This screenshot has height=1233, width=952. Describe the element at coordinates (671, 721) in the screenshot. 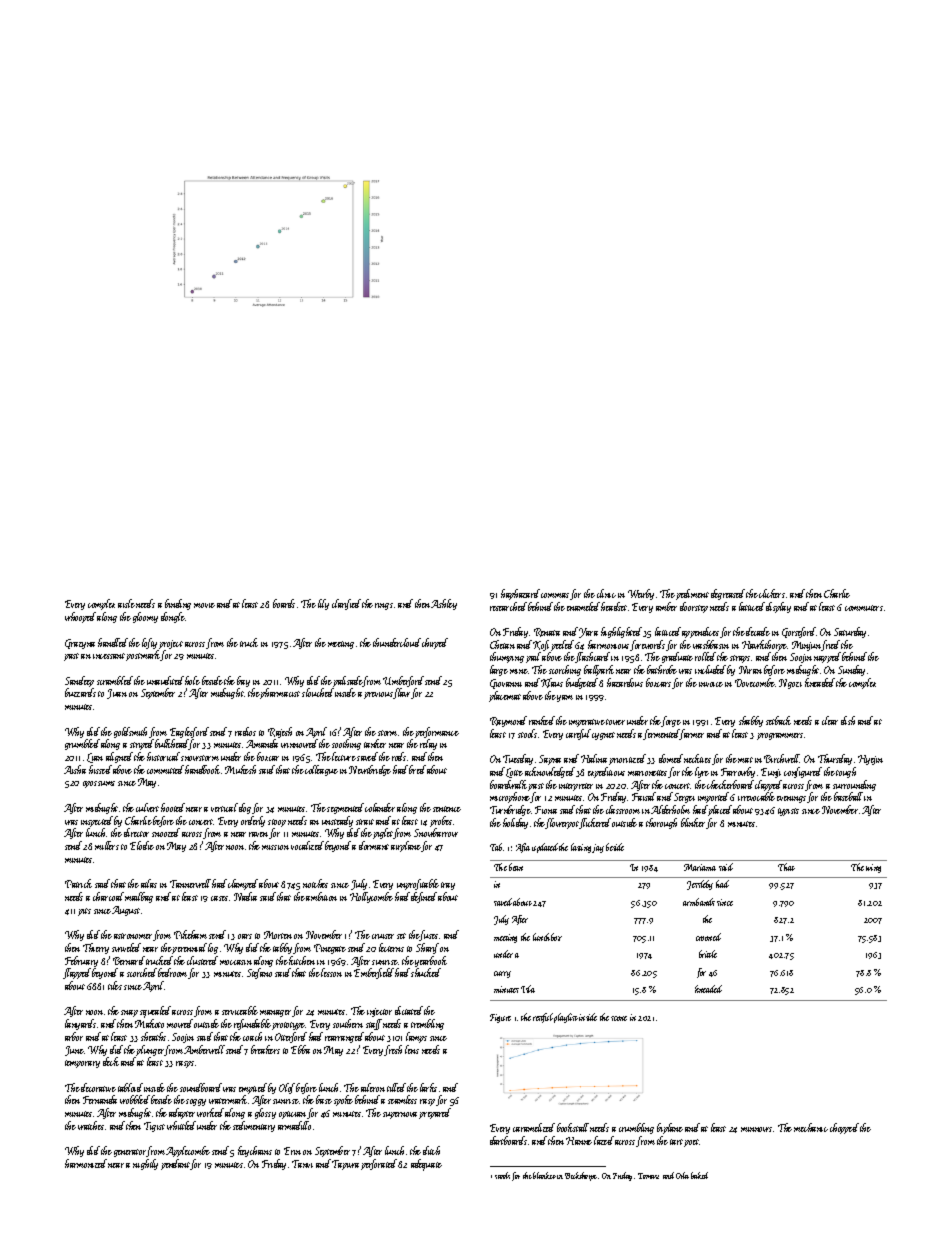

I see `forge` at that location.
